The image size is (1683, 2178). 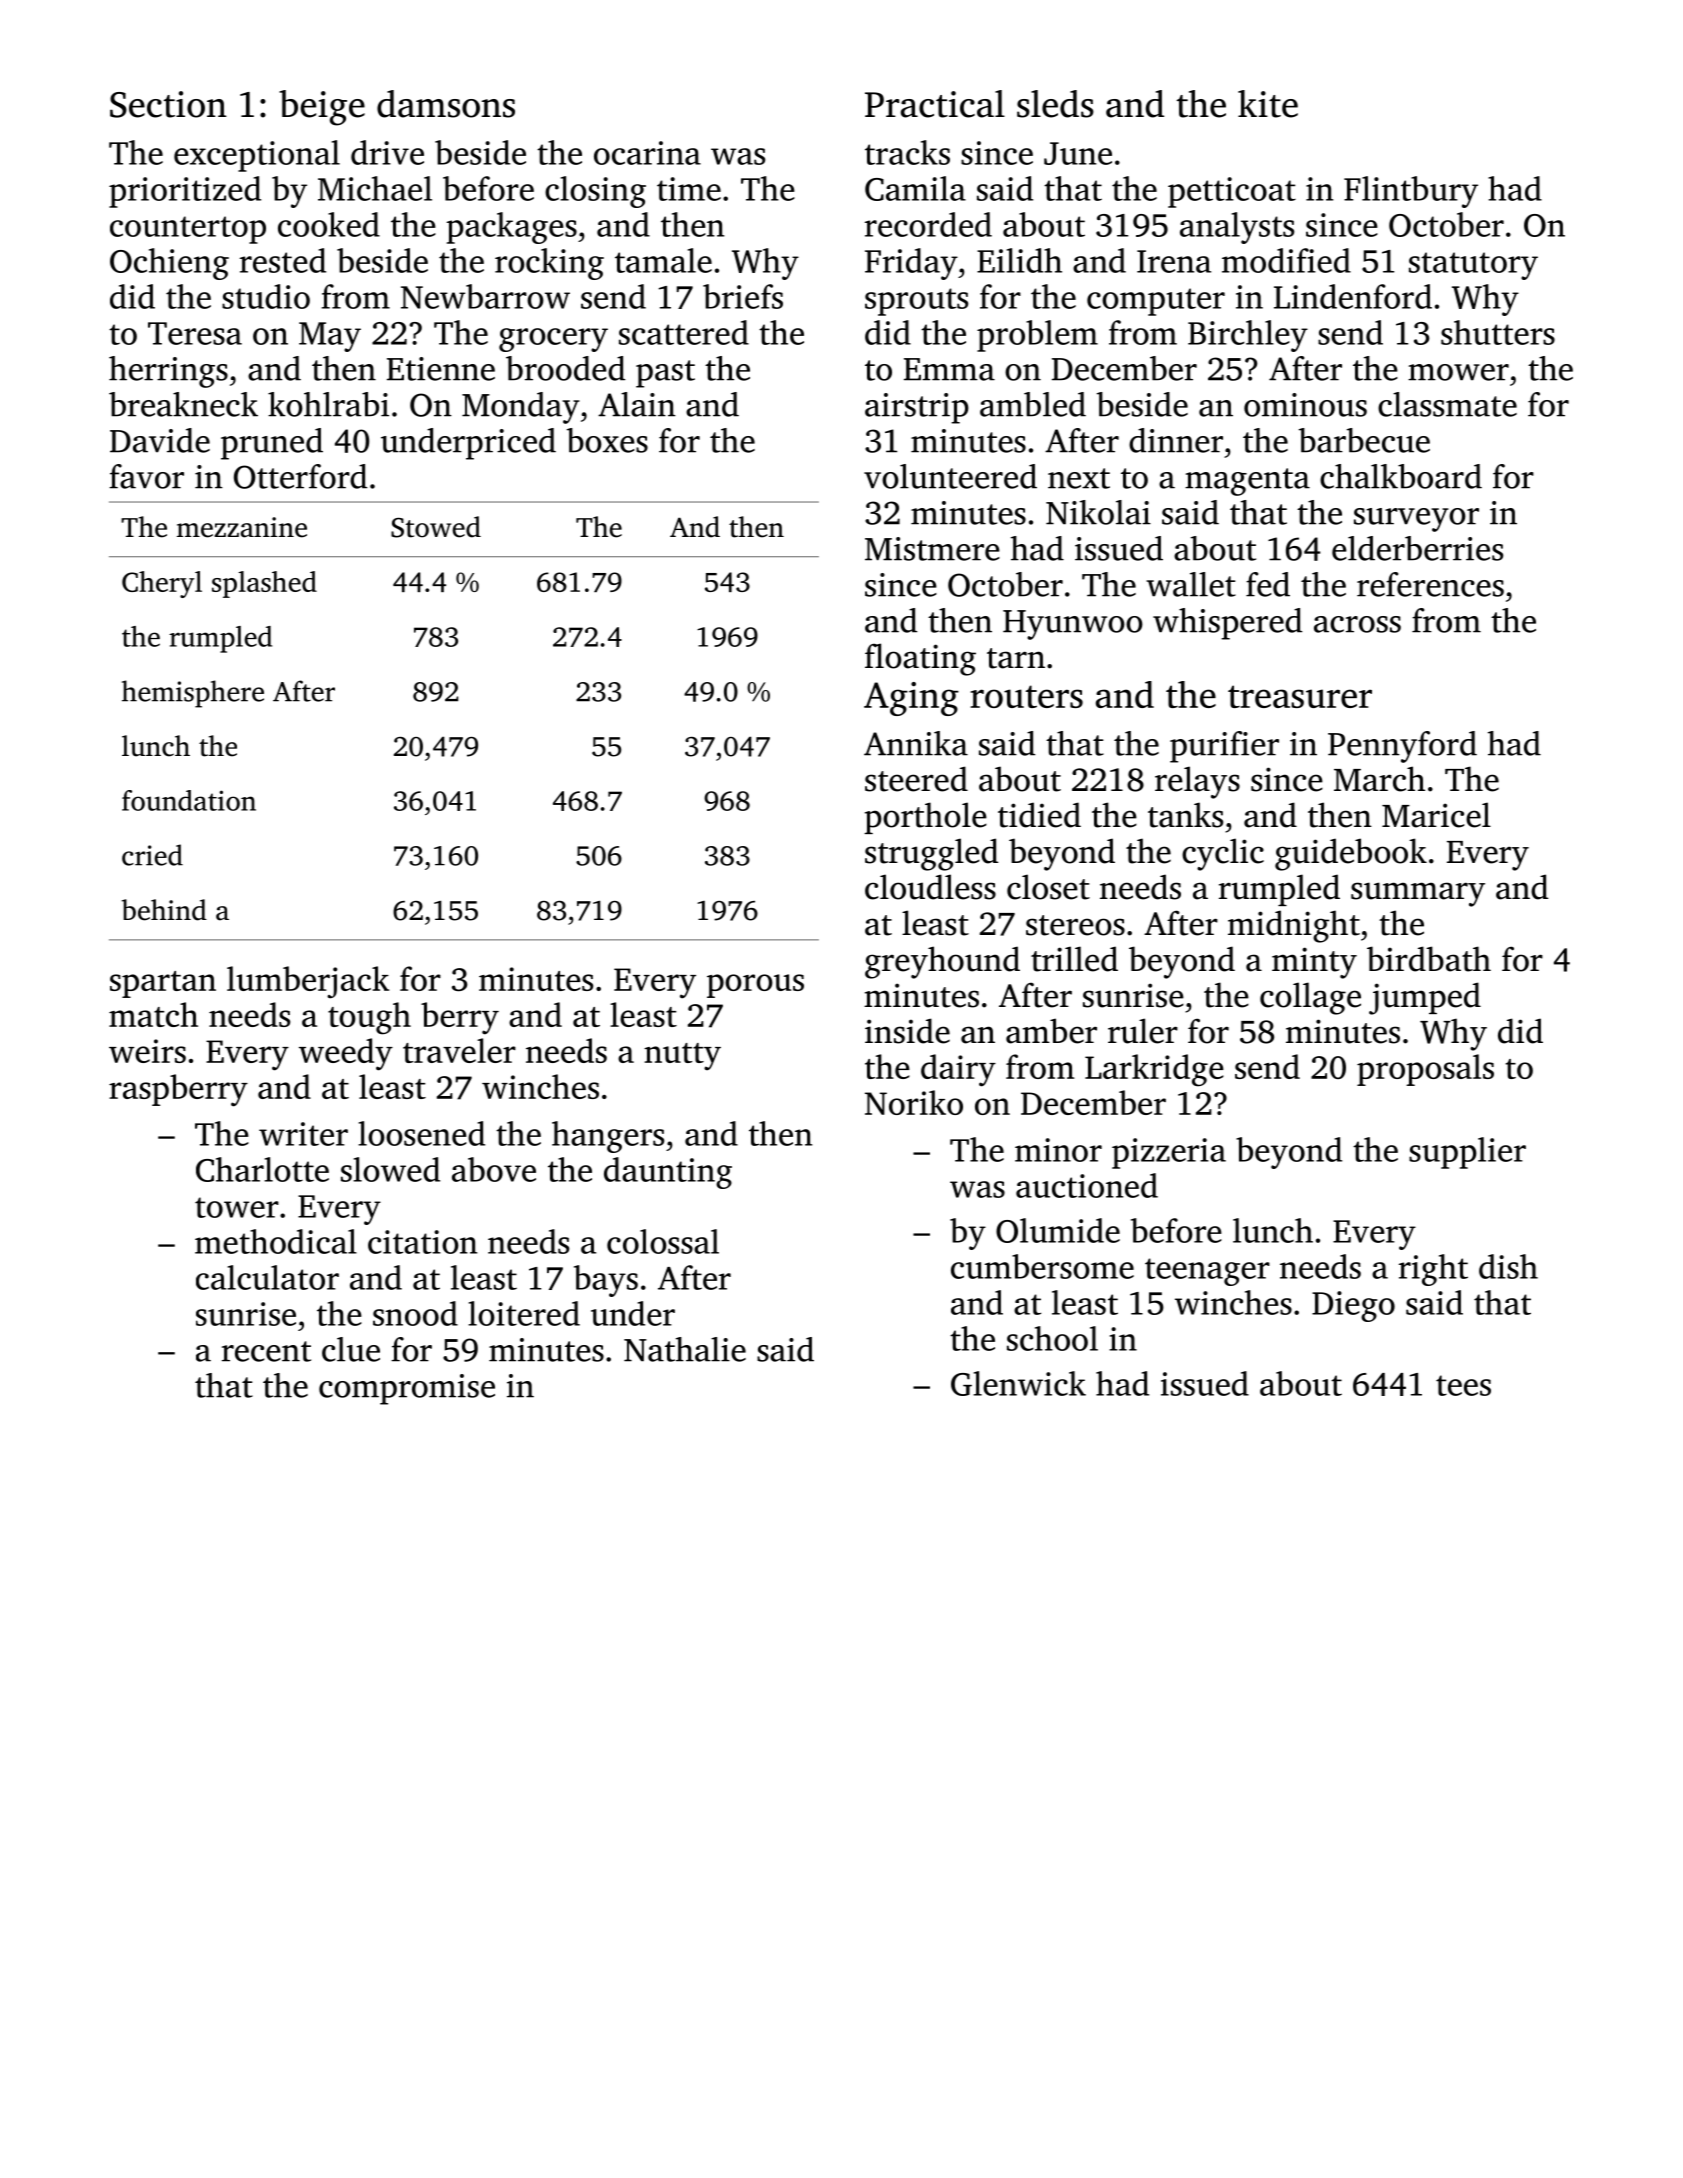 What do you see at coordinates (262, 1169) in the screenshot?
I see `Charlotte` at bounding box center [262, 1169].
